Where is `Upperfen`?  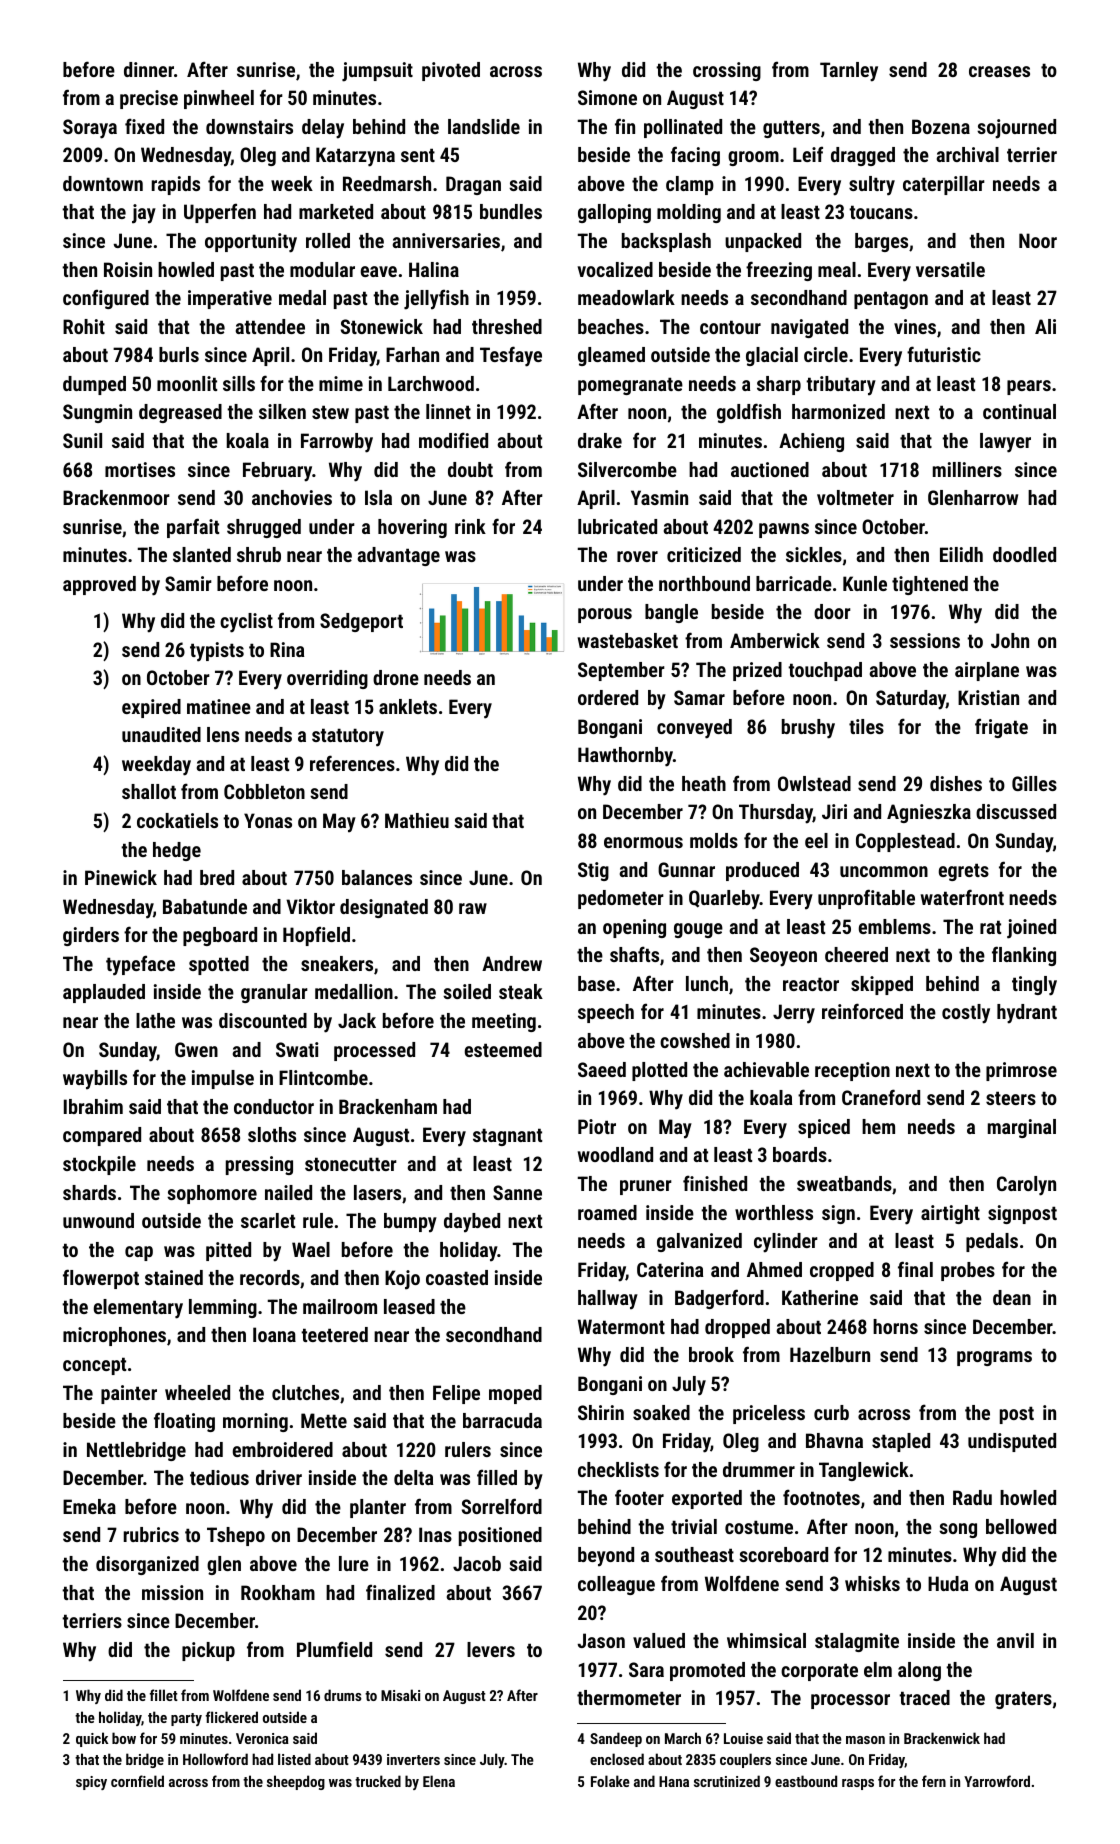
Upperfen is located at coordinates (220, 213).
